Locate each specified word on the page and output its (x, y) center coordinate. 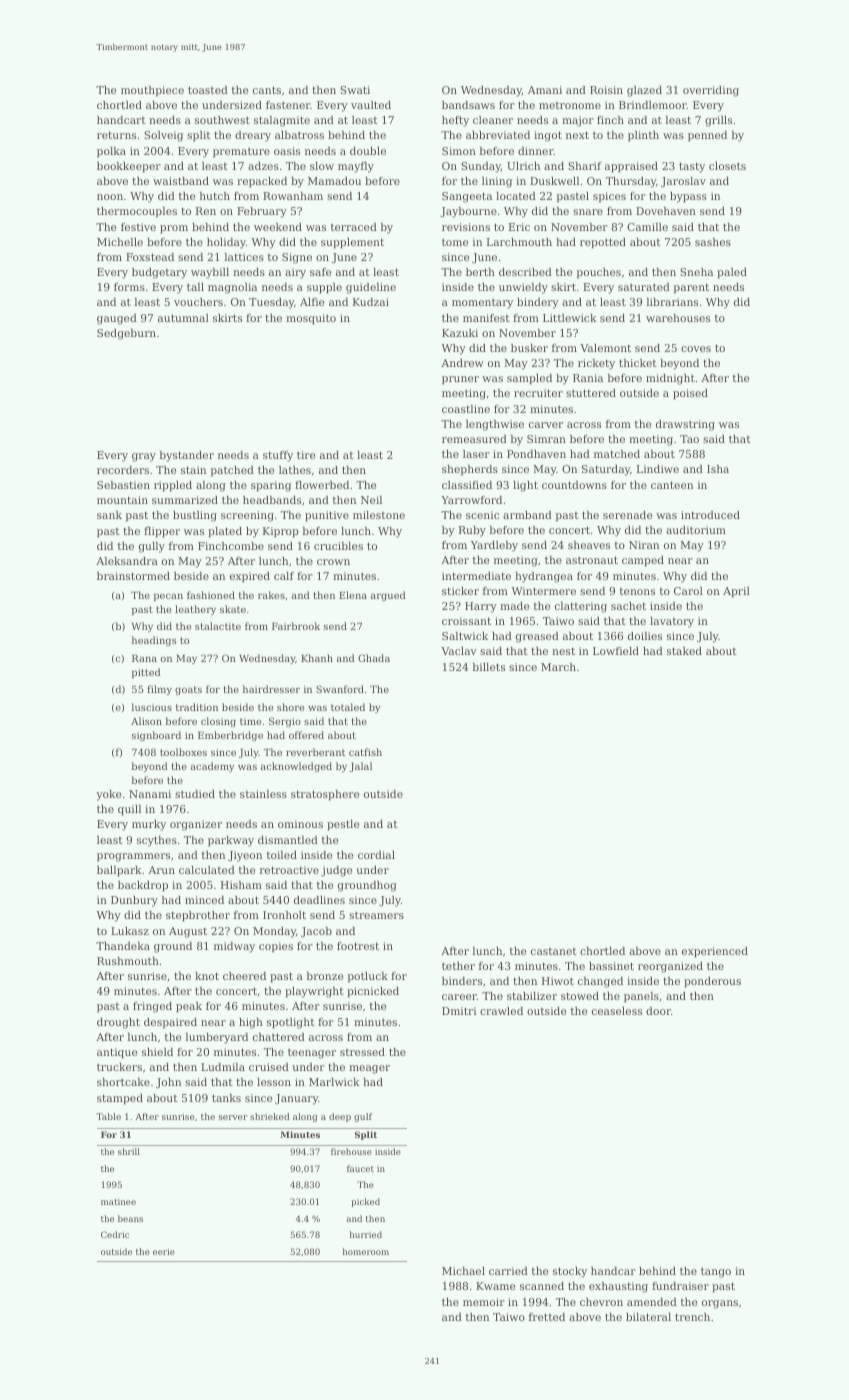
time (250, 721)
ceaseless (617, 1011)
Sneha (696, 272)
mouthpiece (152, 91)
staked (684, 651)
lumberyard (217, 1038)
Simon (459, 151)
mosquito (311, 319)
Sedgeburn (126, 334)
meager (369, 1069)
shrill (129, 1151)
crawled (501, 1011)
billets (489, 667)
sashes (713, 242)
